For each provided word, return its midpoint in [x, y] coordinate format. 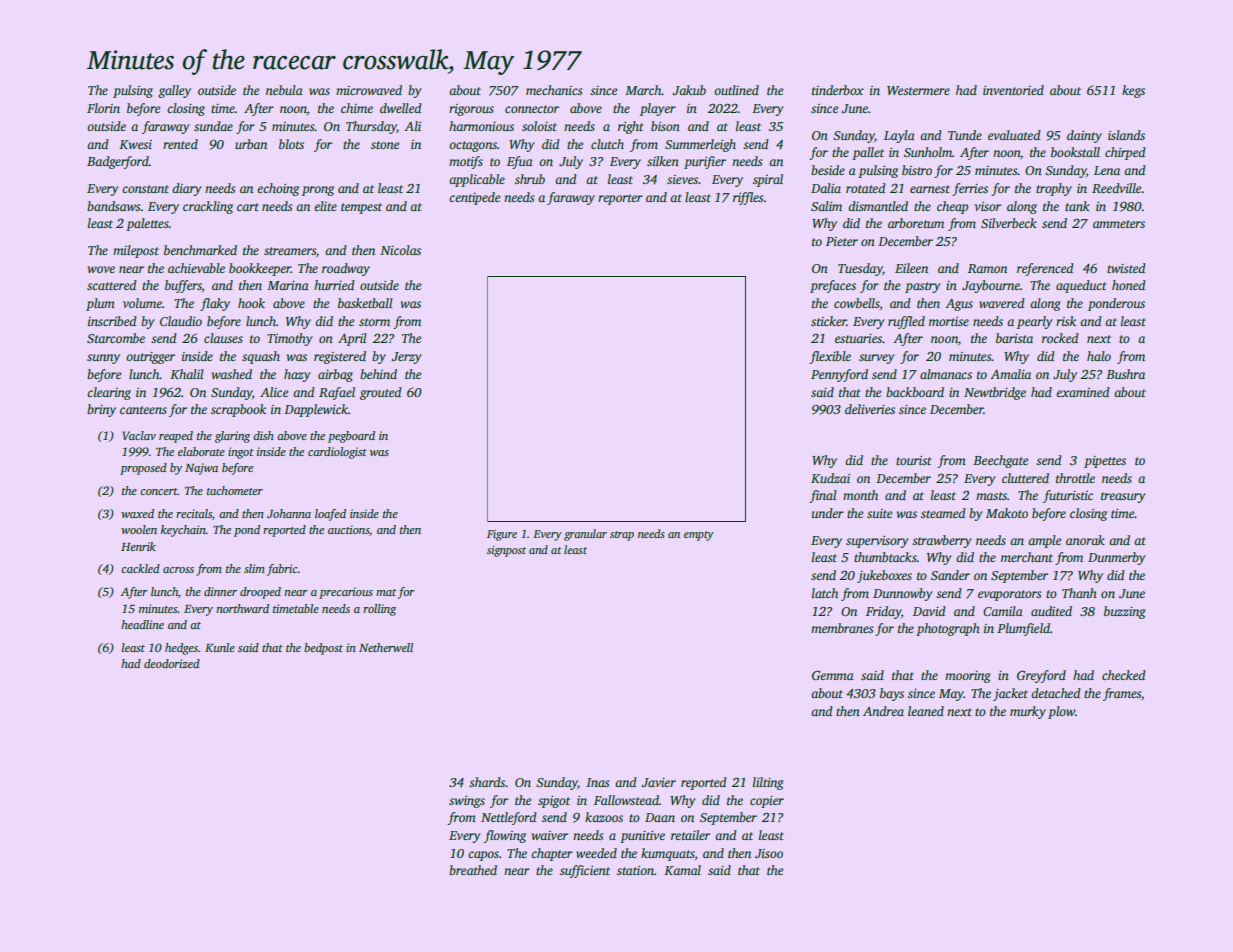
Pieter [842, 241]
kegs [1133, 91]
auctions [348, 529]
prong [318, 191]
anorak [1085, 540]
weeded [596, 853]
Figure [502, 535]
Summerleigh [700, 145]
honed [1129, 285]
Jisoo [769, 853]
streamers [290, 251]
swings [467, 802]
